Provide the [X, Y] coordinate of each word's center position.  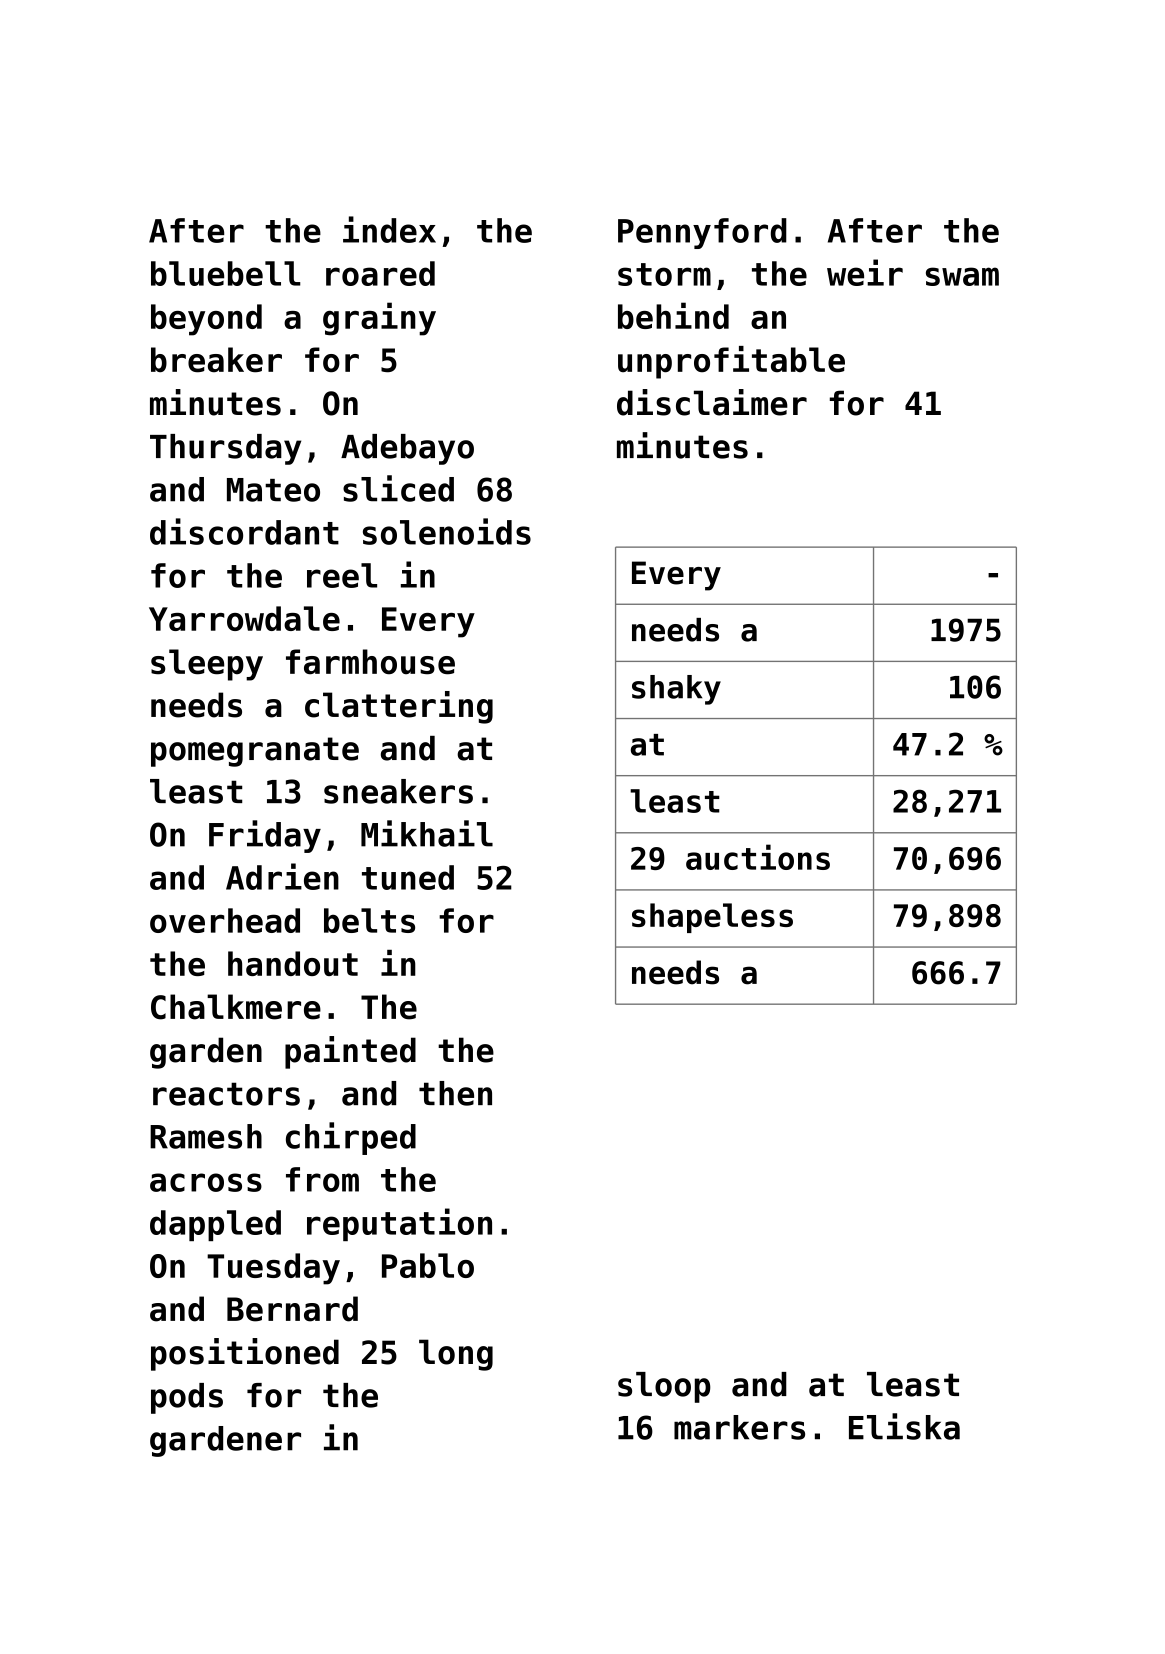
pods [187, 1398]
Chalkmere [236, 1007]
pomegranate [255, 752]
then [455, 1093]
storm [664, 274]
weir [865, 272]
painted [350, 1052]
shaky [676, 690]
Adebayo [407, 449]
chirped [351, 1138]
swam [962, 276]
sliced [398, 488]
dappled [215, 1225]
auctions [758, 857]
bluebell [225, 273]
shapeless [712, 918]
